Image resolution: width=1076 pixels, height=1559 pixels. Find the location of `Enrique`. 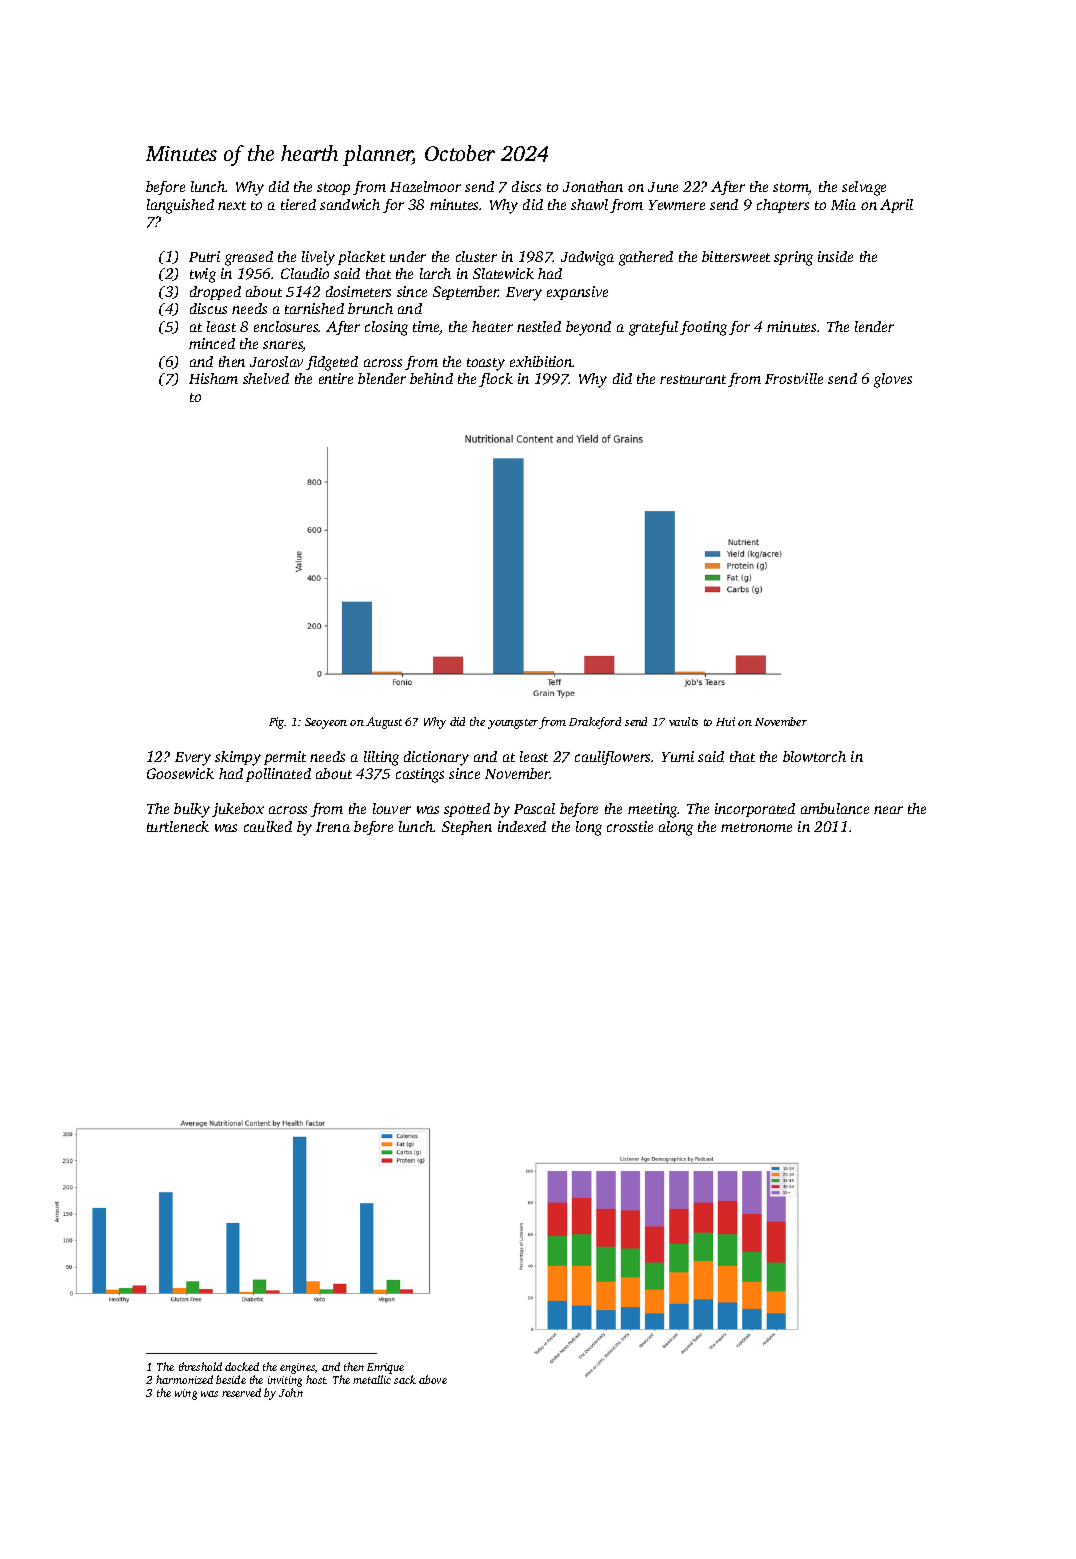

Enrique is located at coordinates (385, 1368).
